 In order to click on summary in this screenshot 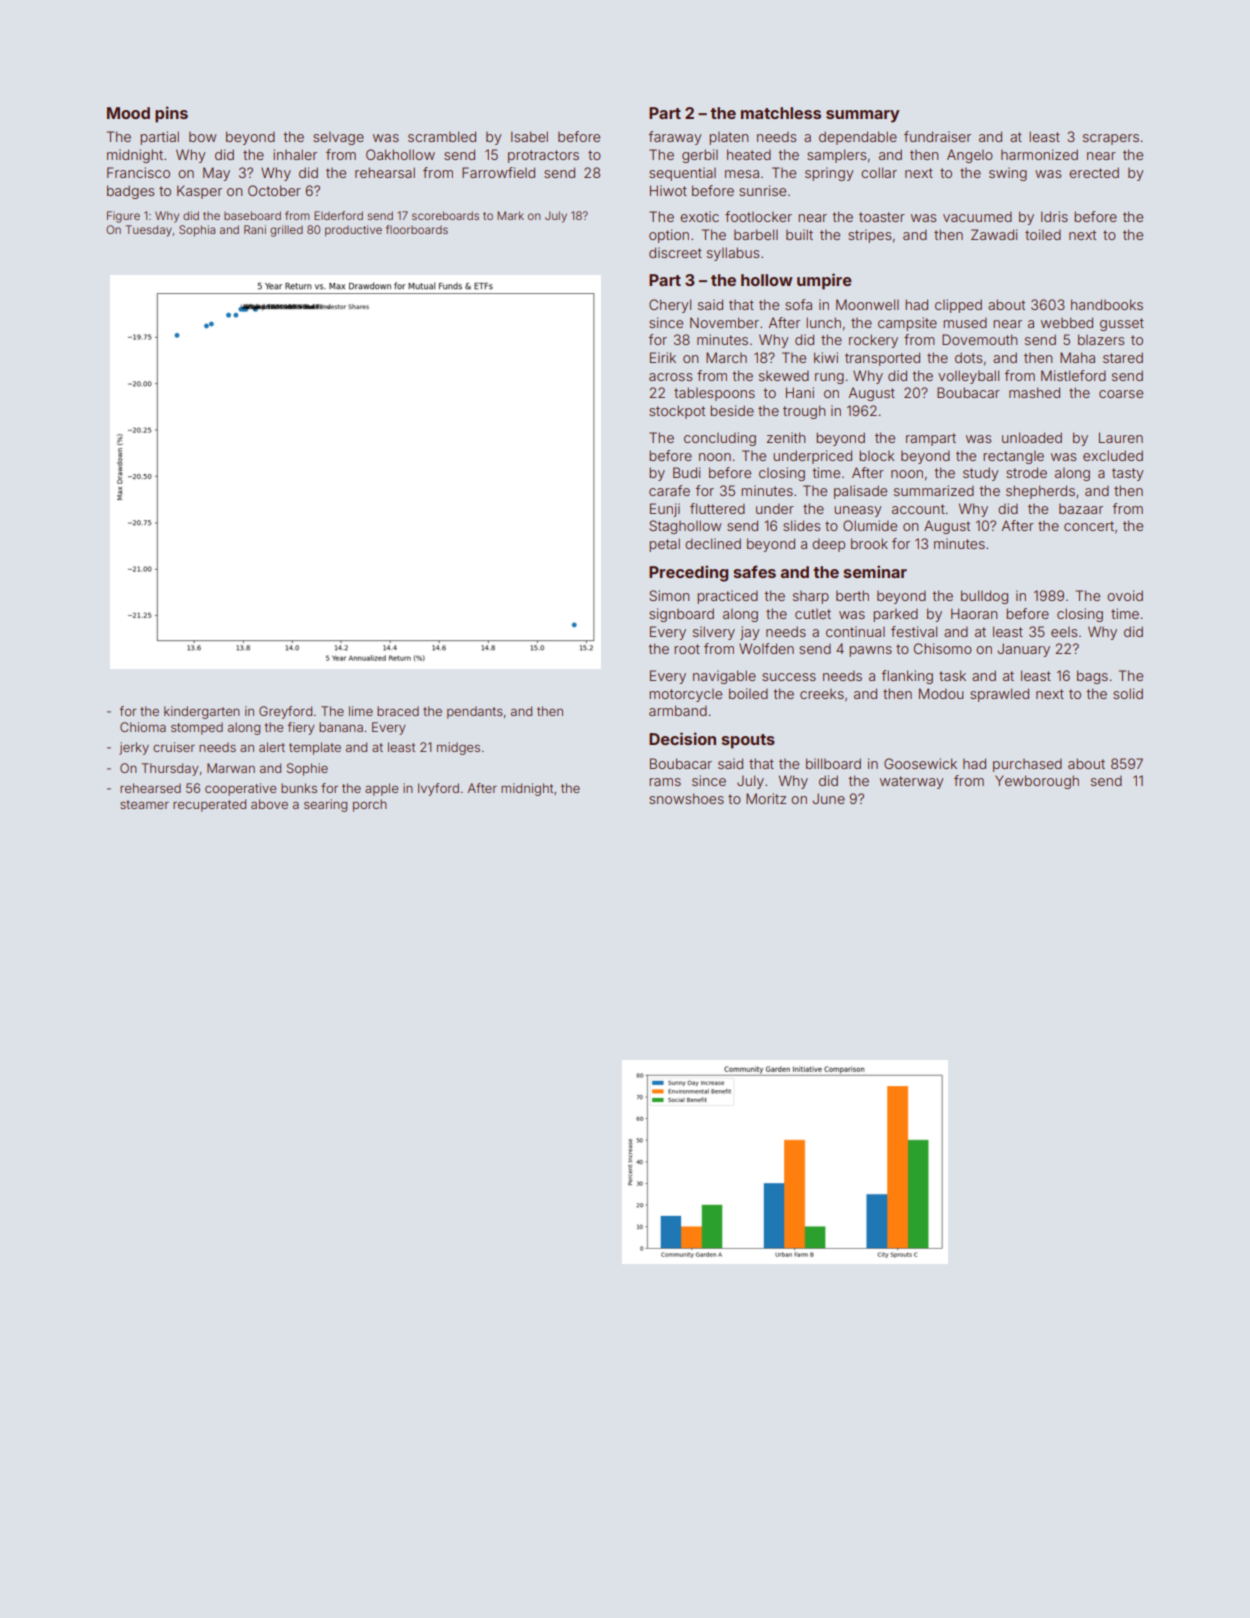, I will do `click(863, 116)`.
